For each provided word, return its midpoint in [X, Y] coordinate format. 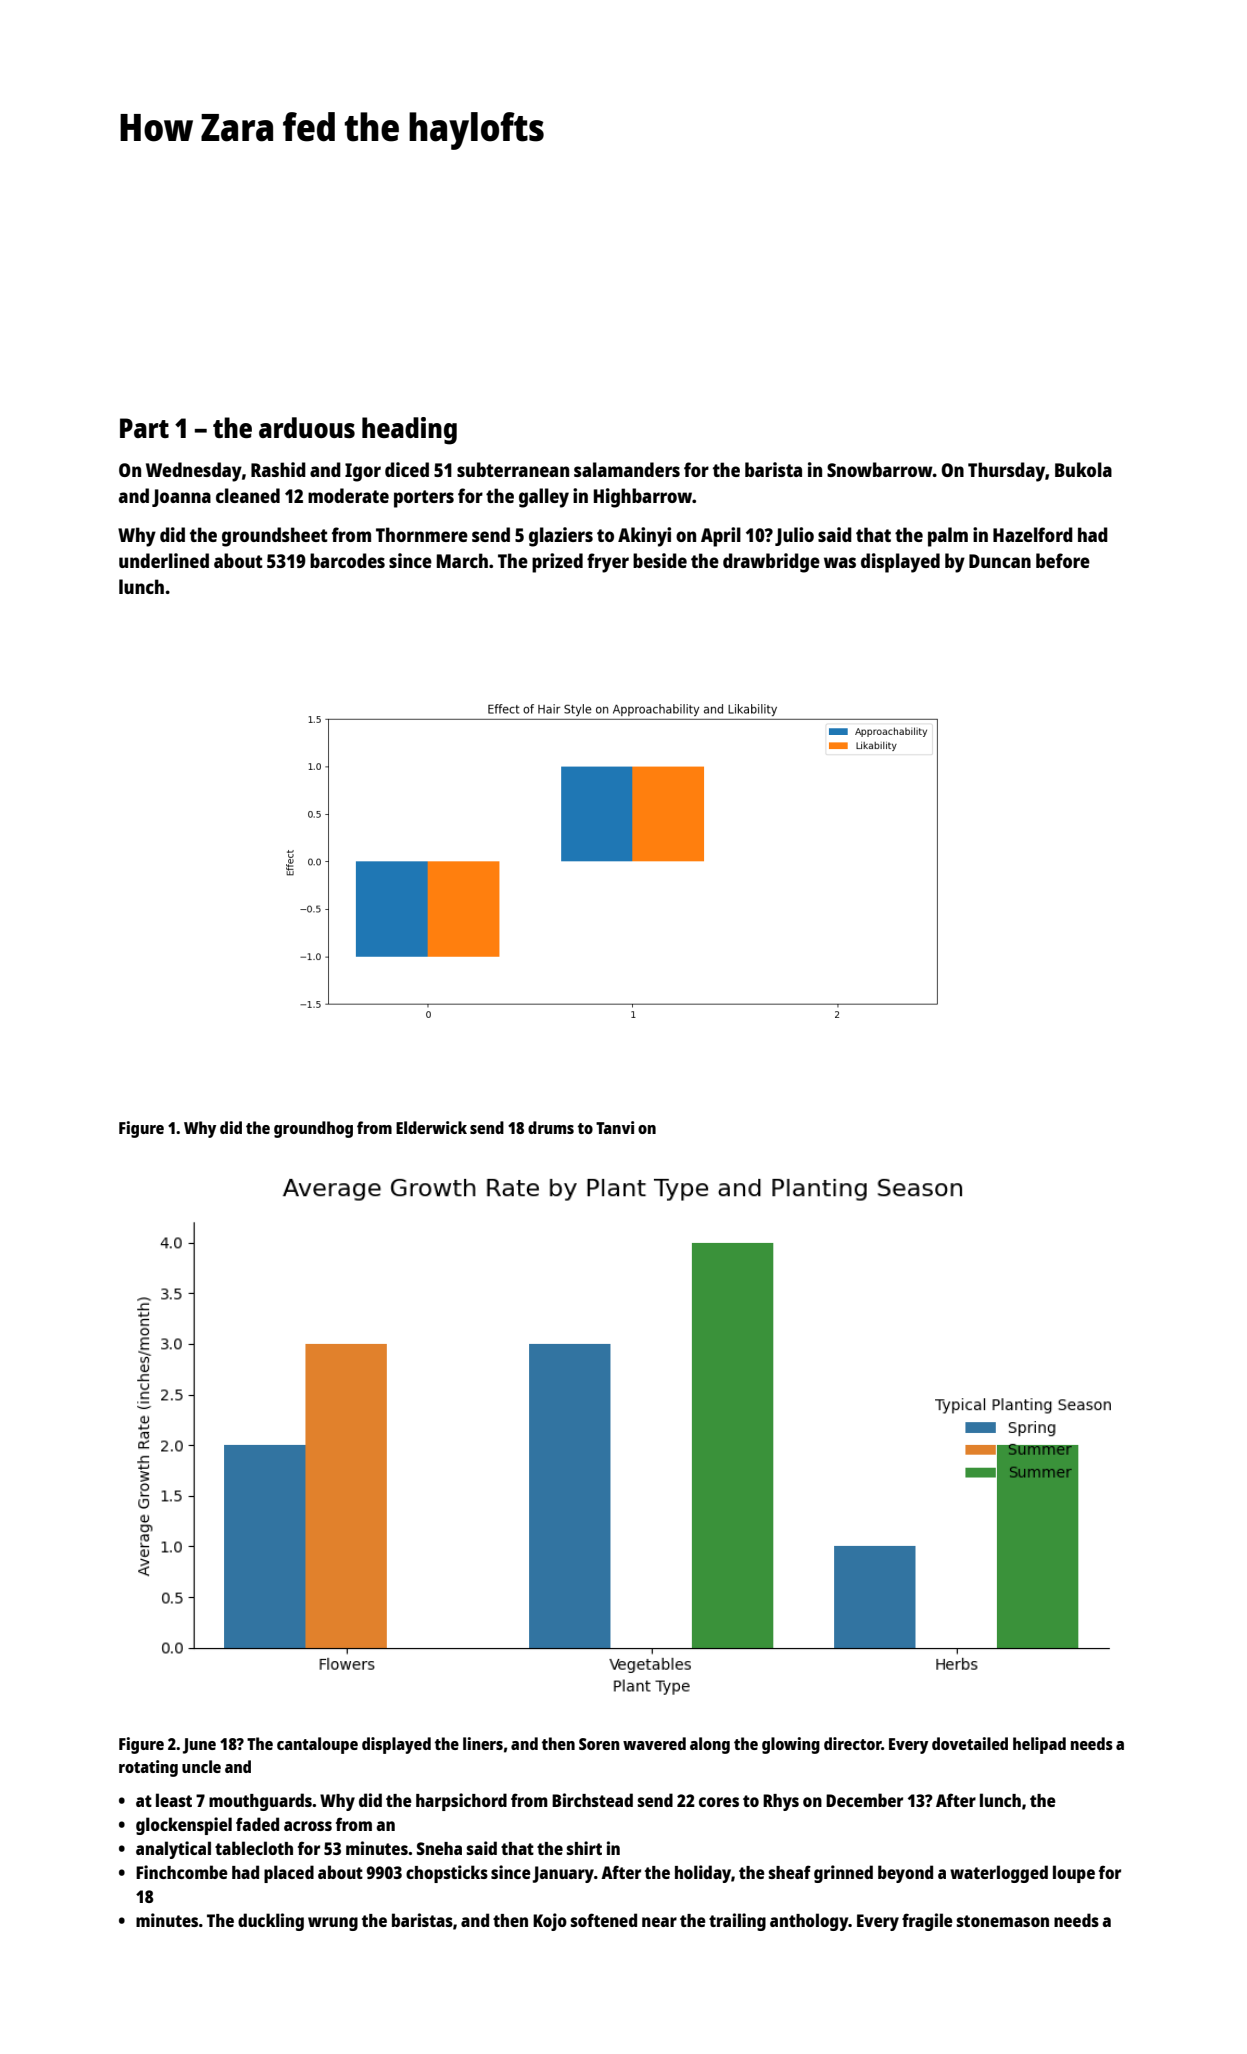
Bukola [1083, 469]
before [1063, 560]
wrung [333, 1924]
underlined [164, 560]
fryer [608, 563]
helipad [1039, 1745]
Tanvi [615, 1127]
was [840, 562]
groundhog [313, 1129]
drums [551, 1127]
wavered [654, 1743]
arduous [307, 427]
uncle [201, 1766]
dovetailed [970, 1743]
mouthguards [260, 1802]
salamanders [627, 469]
